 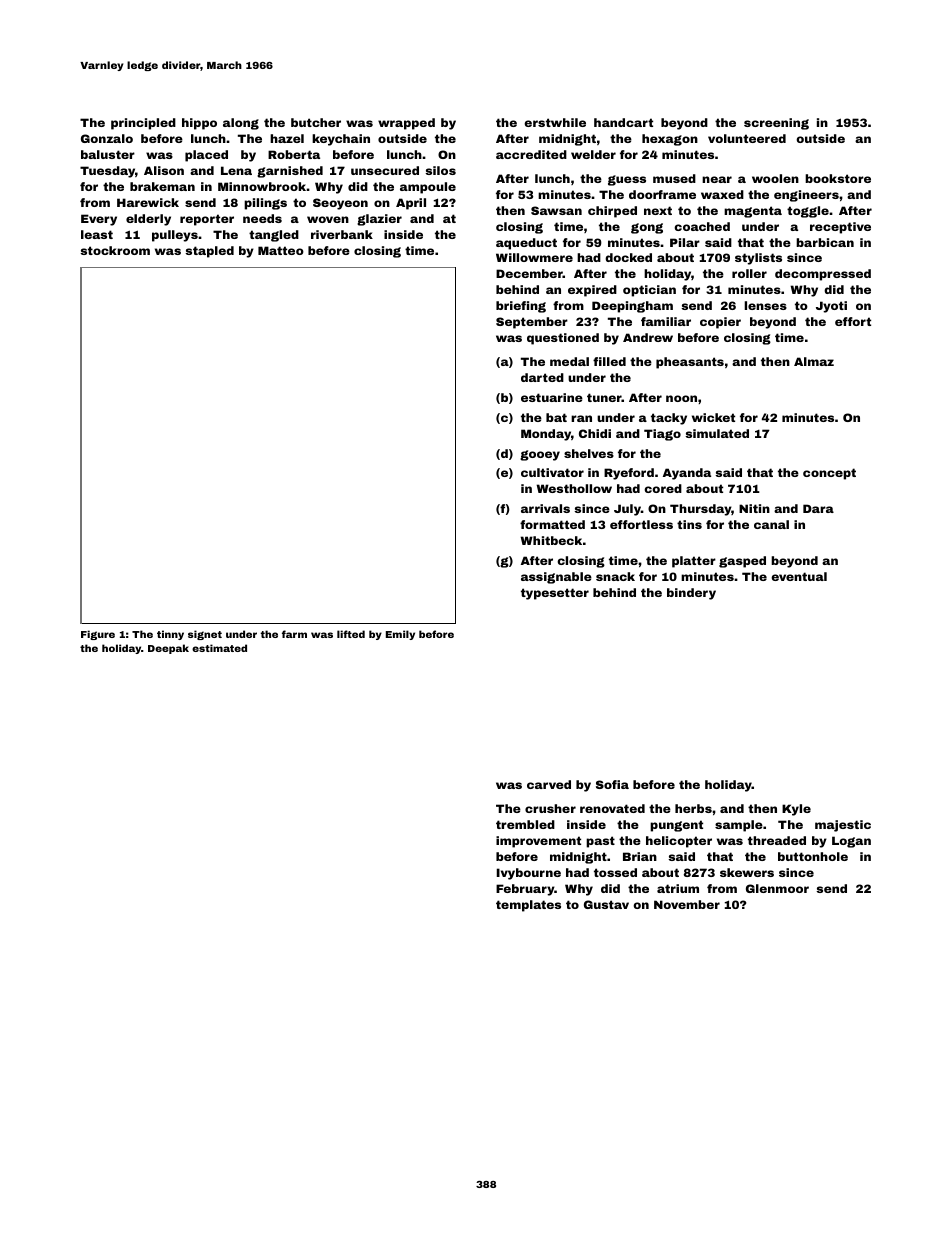 What do you see at coordinates (400, 635) in the page?
I see `Emily` at bounding box center [400, 635].
